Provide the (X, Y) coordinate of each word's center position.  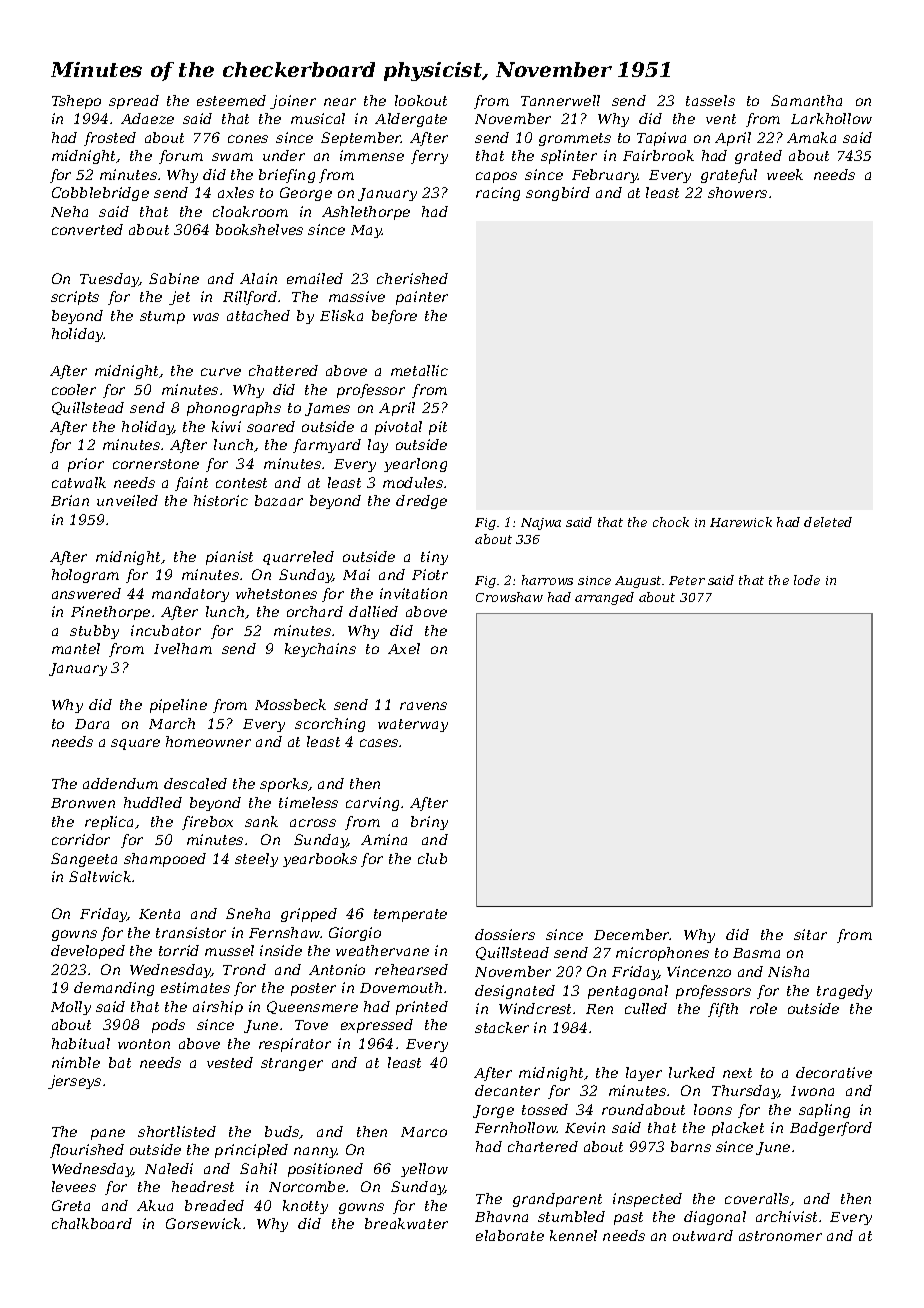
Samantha (806, 100)
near (340, 102)
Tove (311, 1025)
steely (256, 860)
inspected (647, 1200)
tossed (545, 1109)
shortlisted (177, 1131)
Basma (756, 953)
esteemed (231, 100)
